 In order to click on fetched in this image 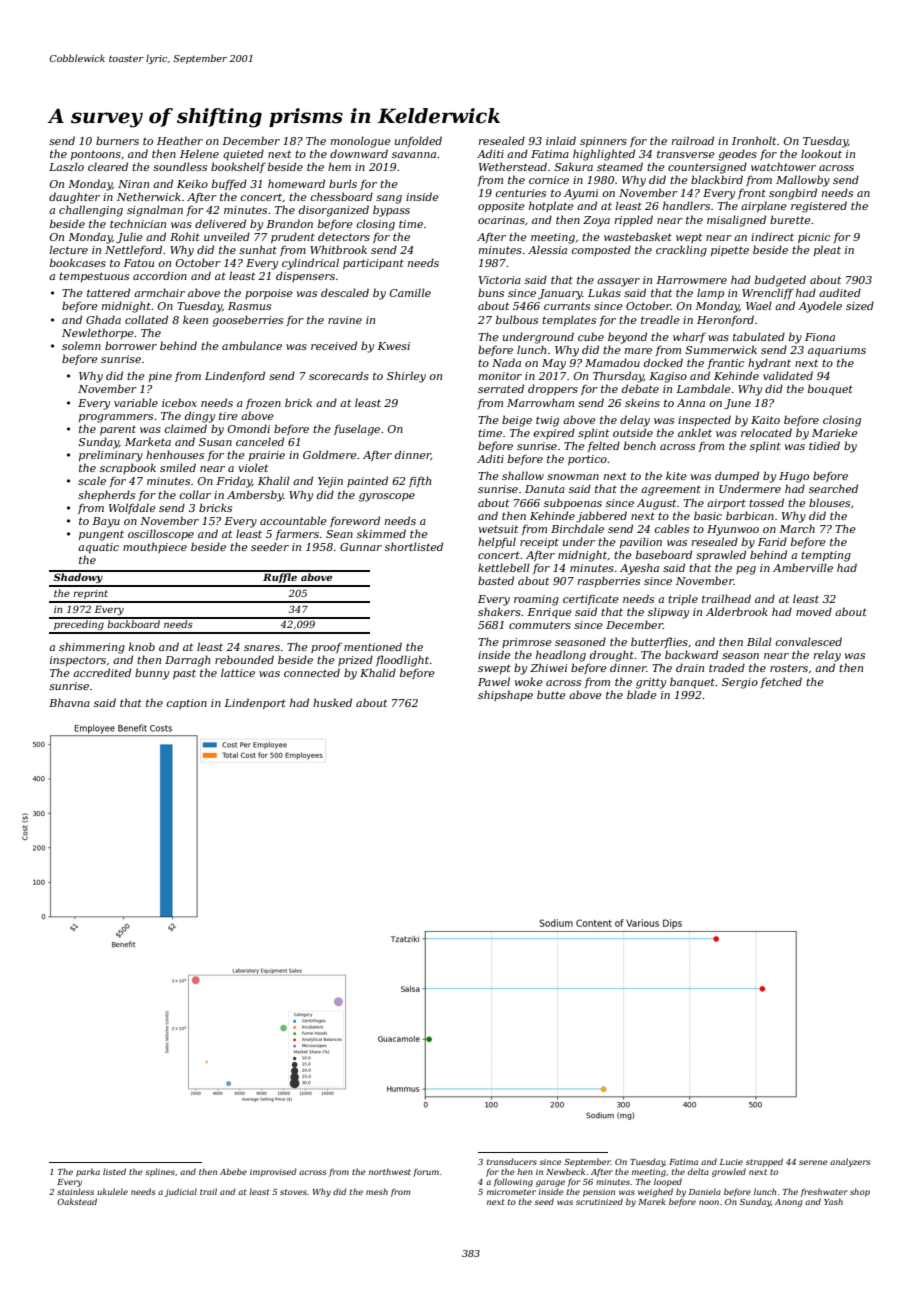, I will do `click(781, 682)`.
